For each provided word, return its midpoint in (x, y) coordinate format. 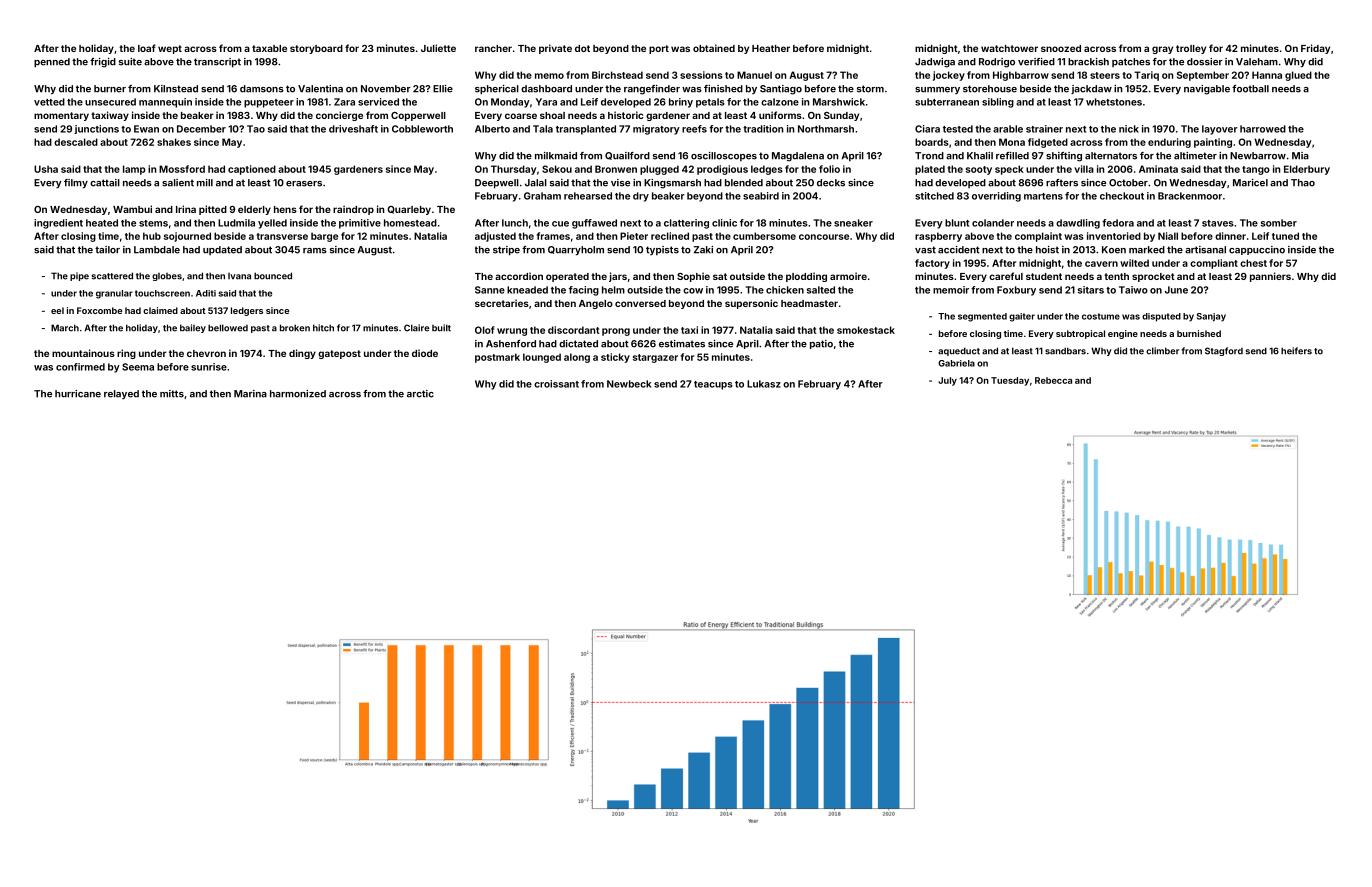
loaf (147, 48)
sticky (615, 358)
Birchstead (617, 75)
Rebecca (1053, 380)
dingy (302, 354)
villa (1084, 169)
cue (560, 224)
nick (1129, 129)
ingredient (58, 224)
